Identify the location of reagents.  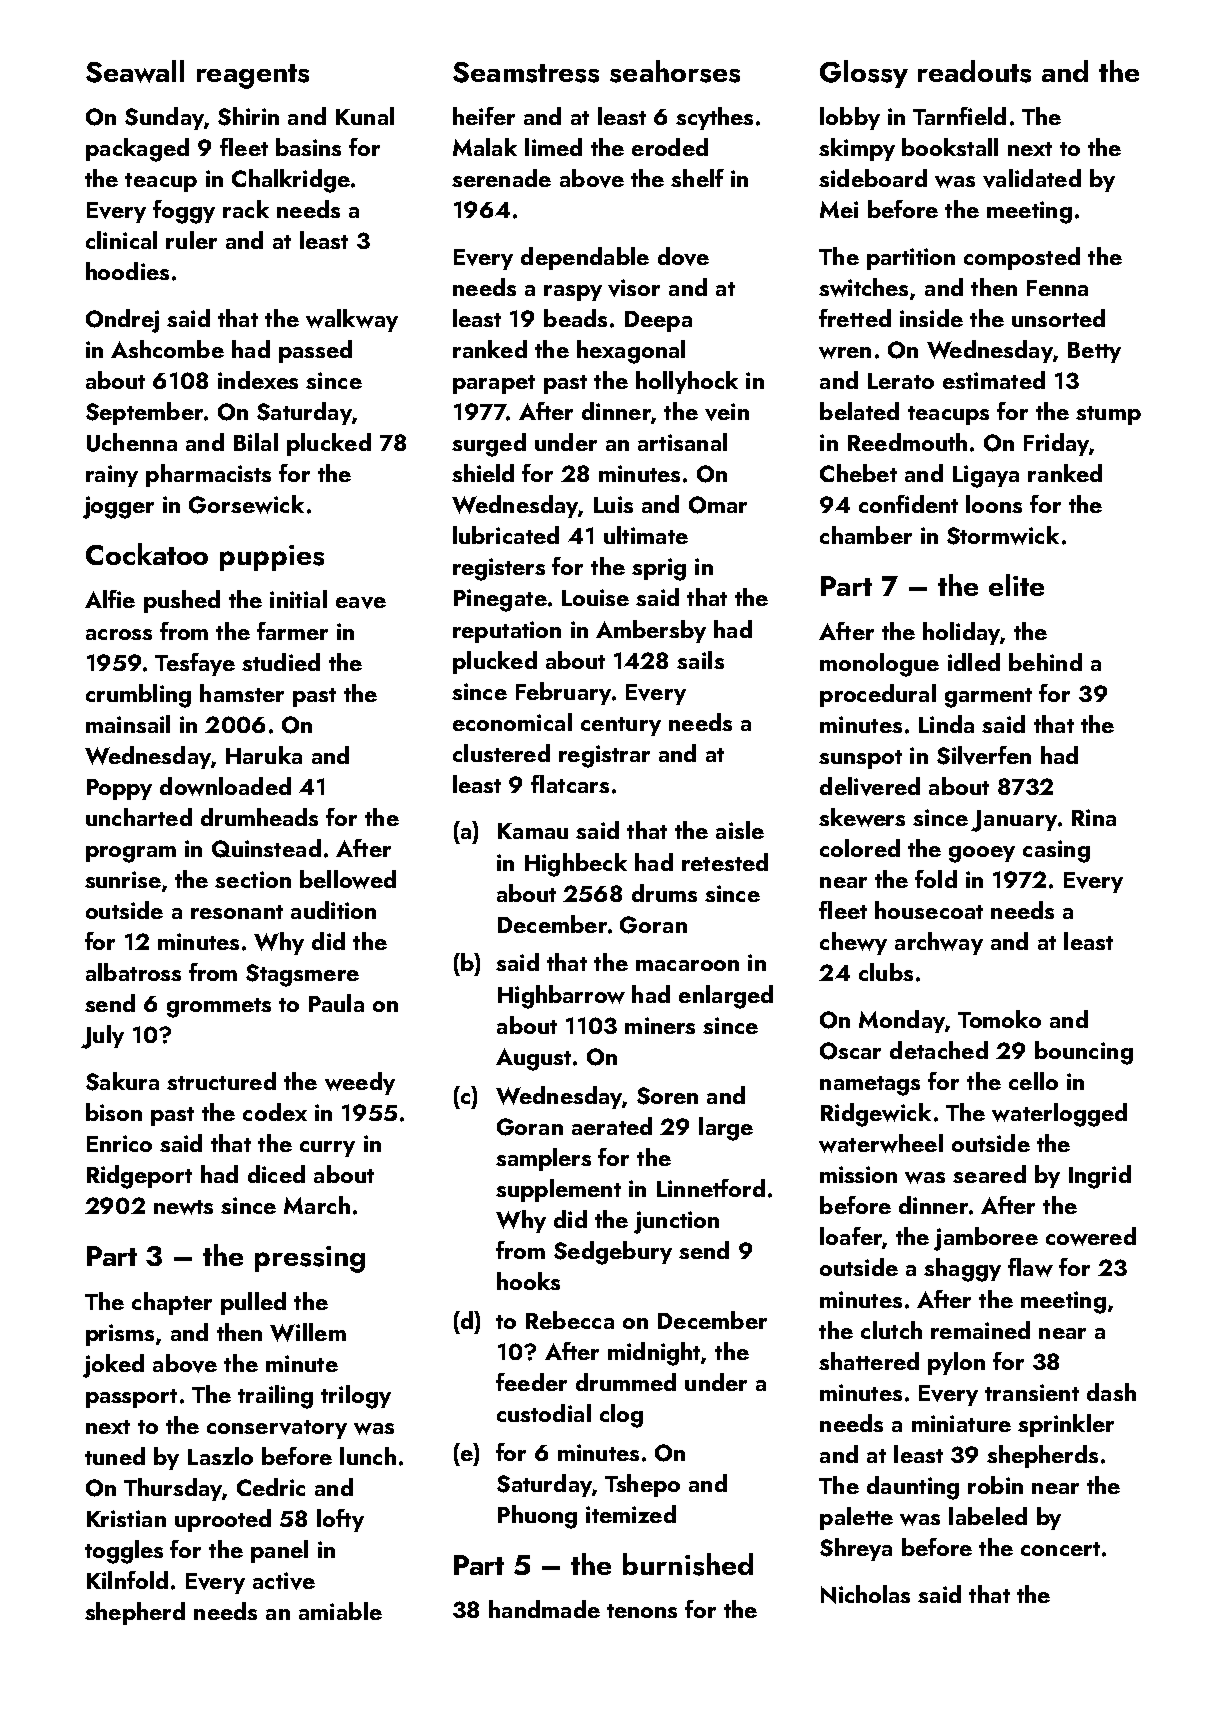
(253, 76).
